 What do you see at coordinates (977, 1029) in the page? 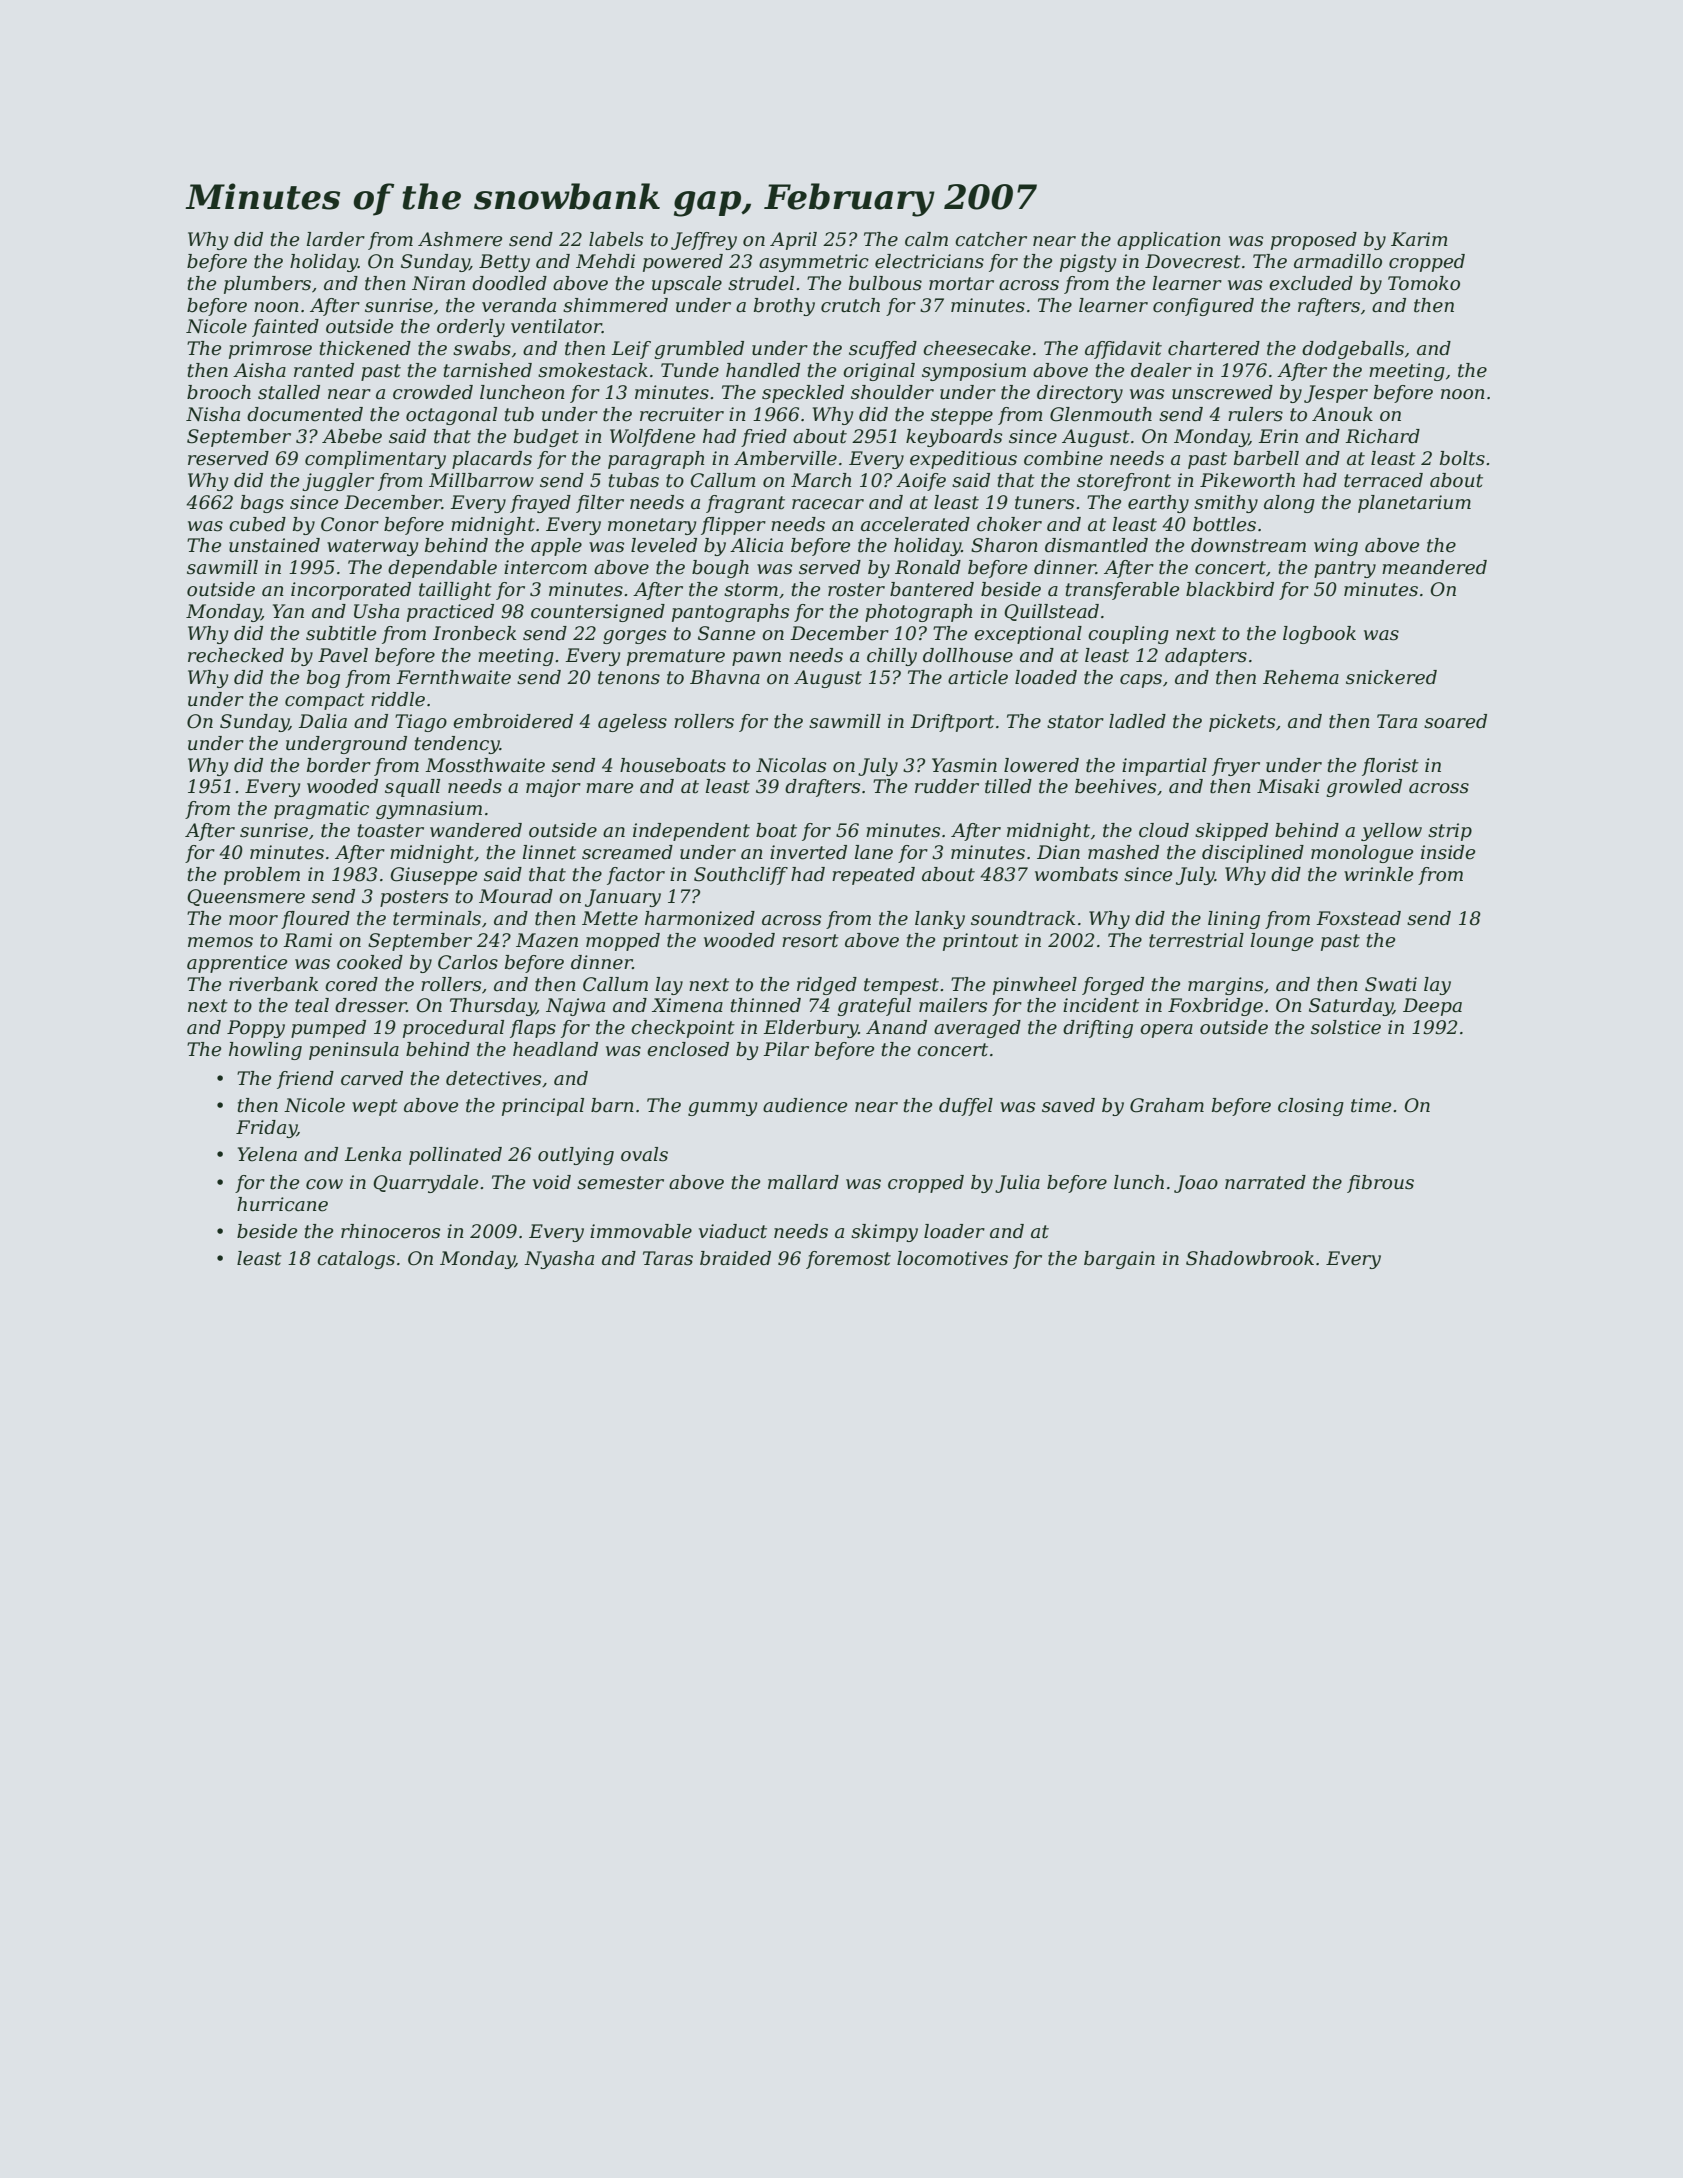
I see `averaged` at bounding box center [977, 1029].
